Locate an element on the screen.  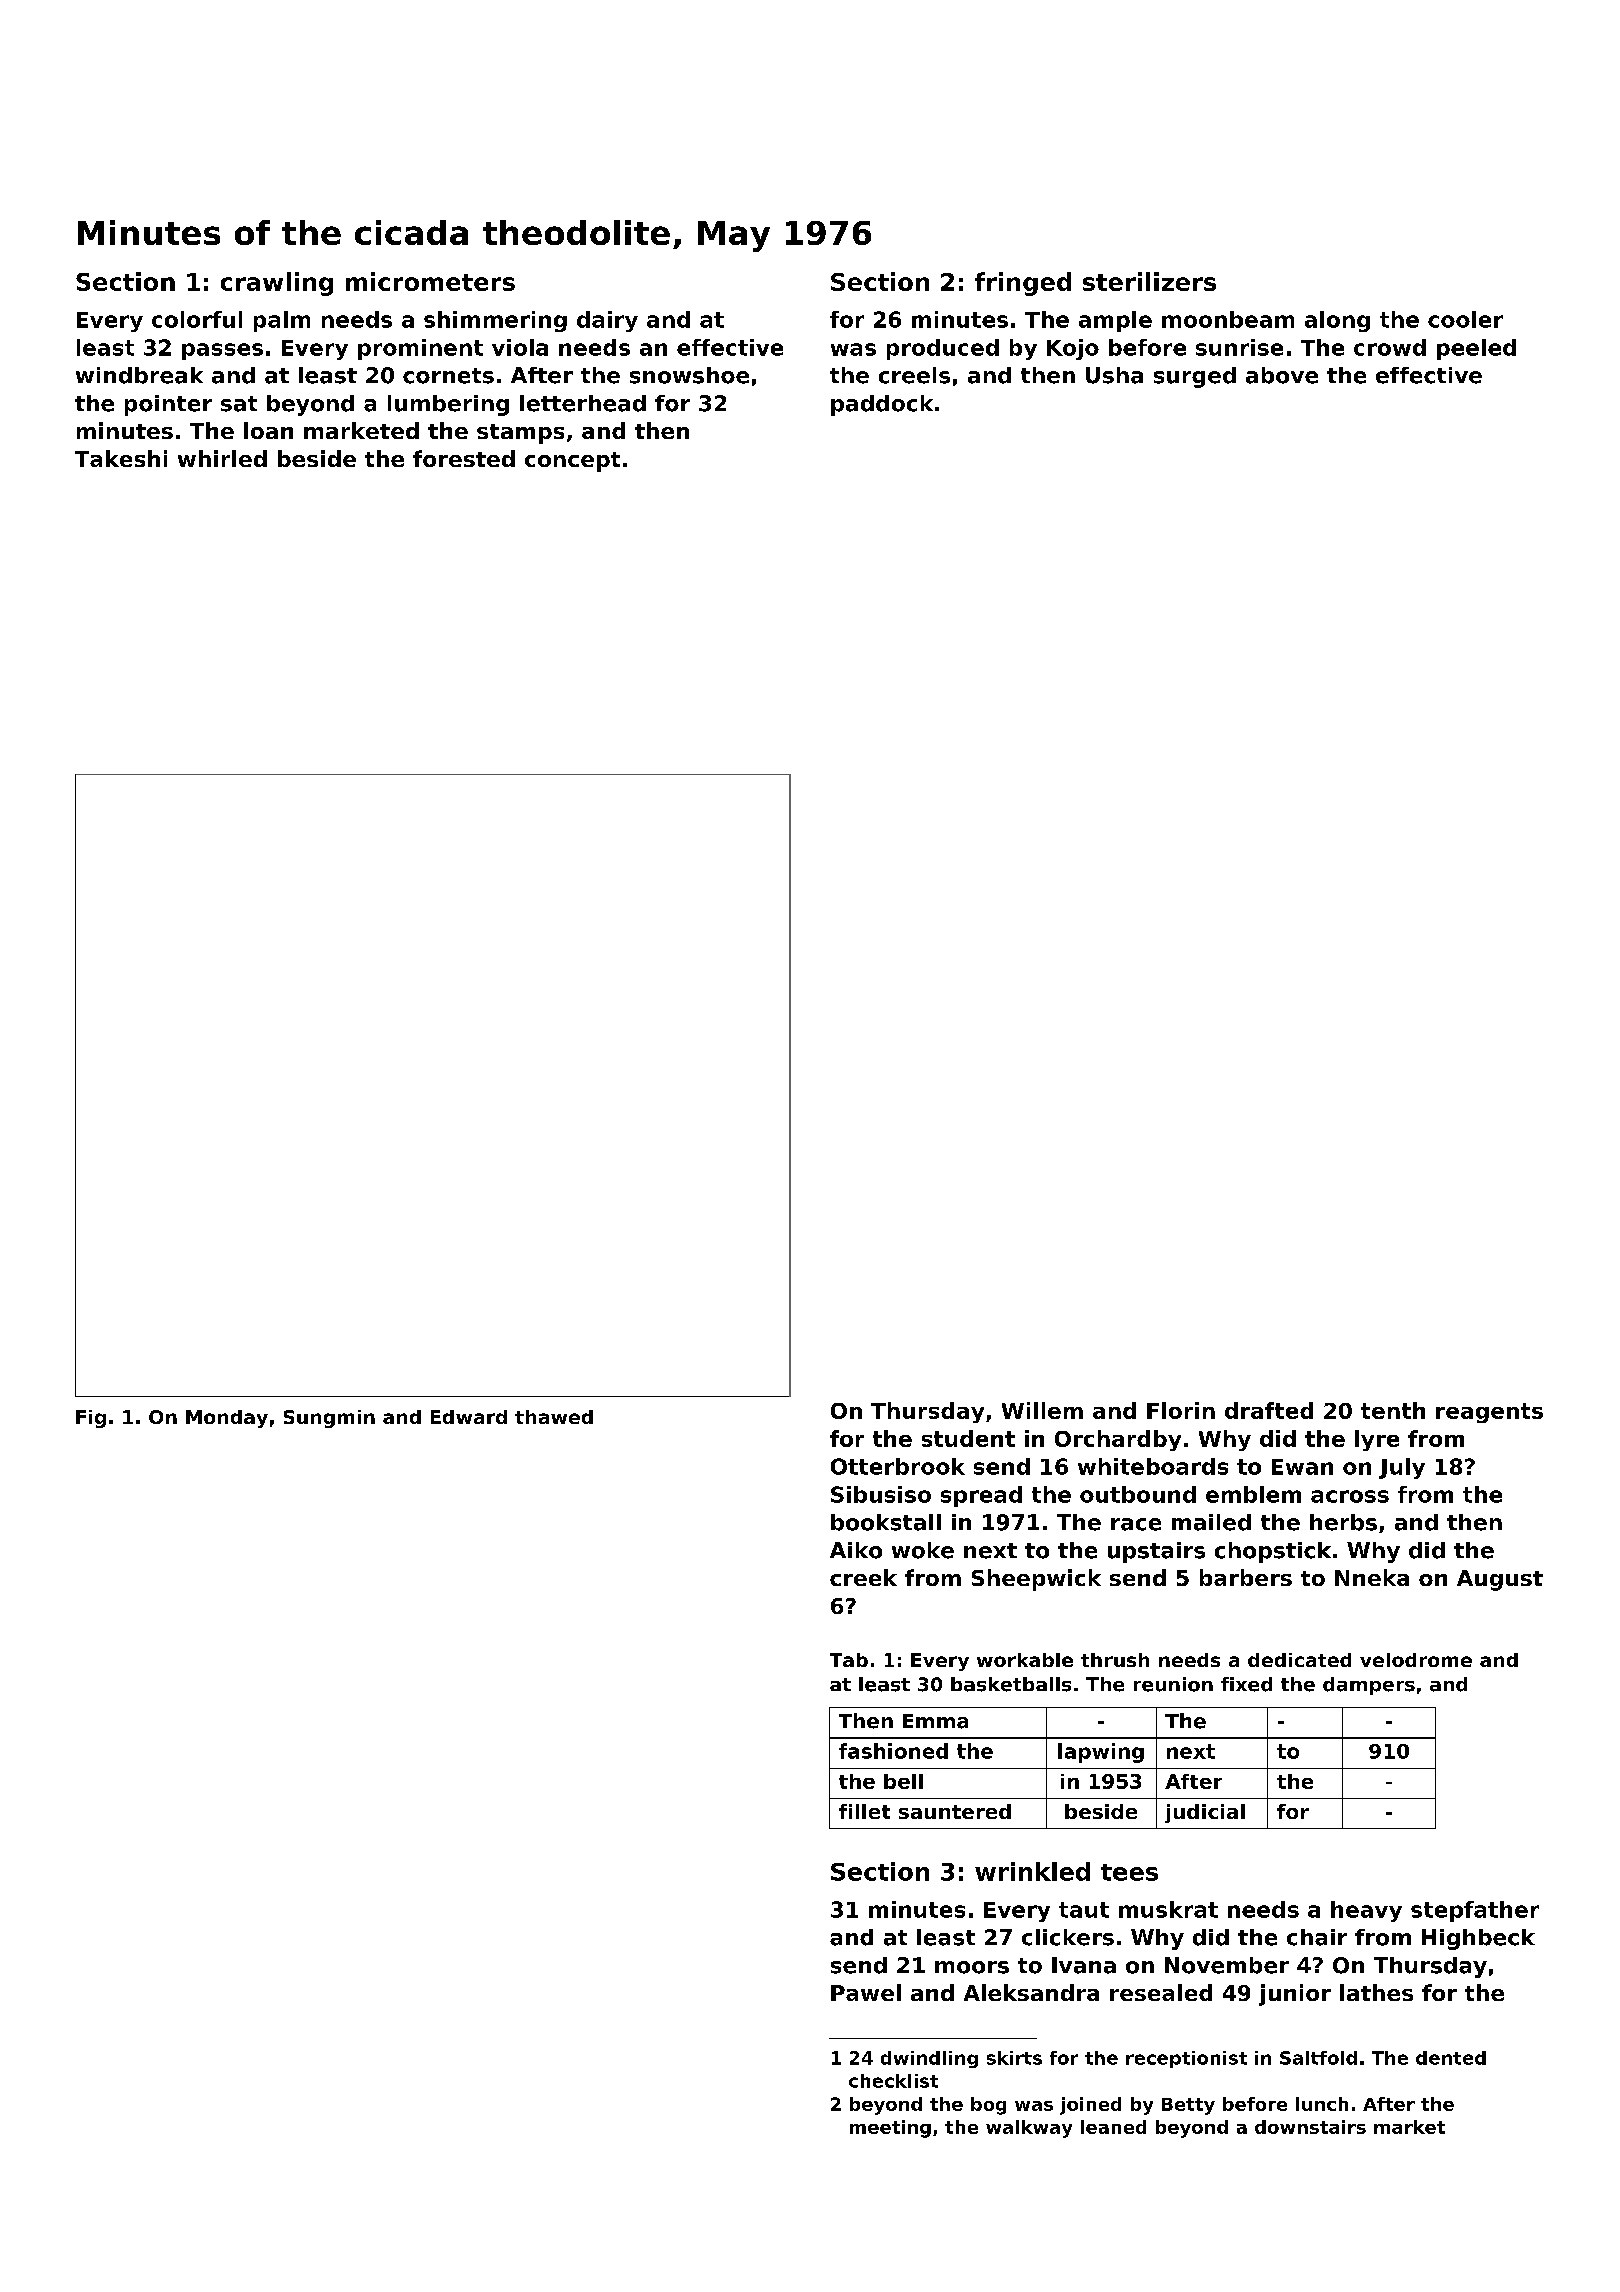
downstairs is located at coordinates (1310, 2127).
